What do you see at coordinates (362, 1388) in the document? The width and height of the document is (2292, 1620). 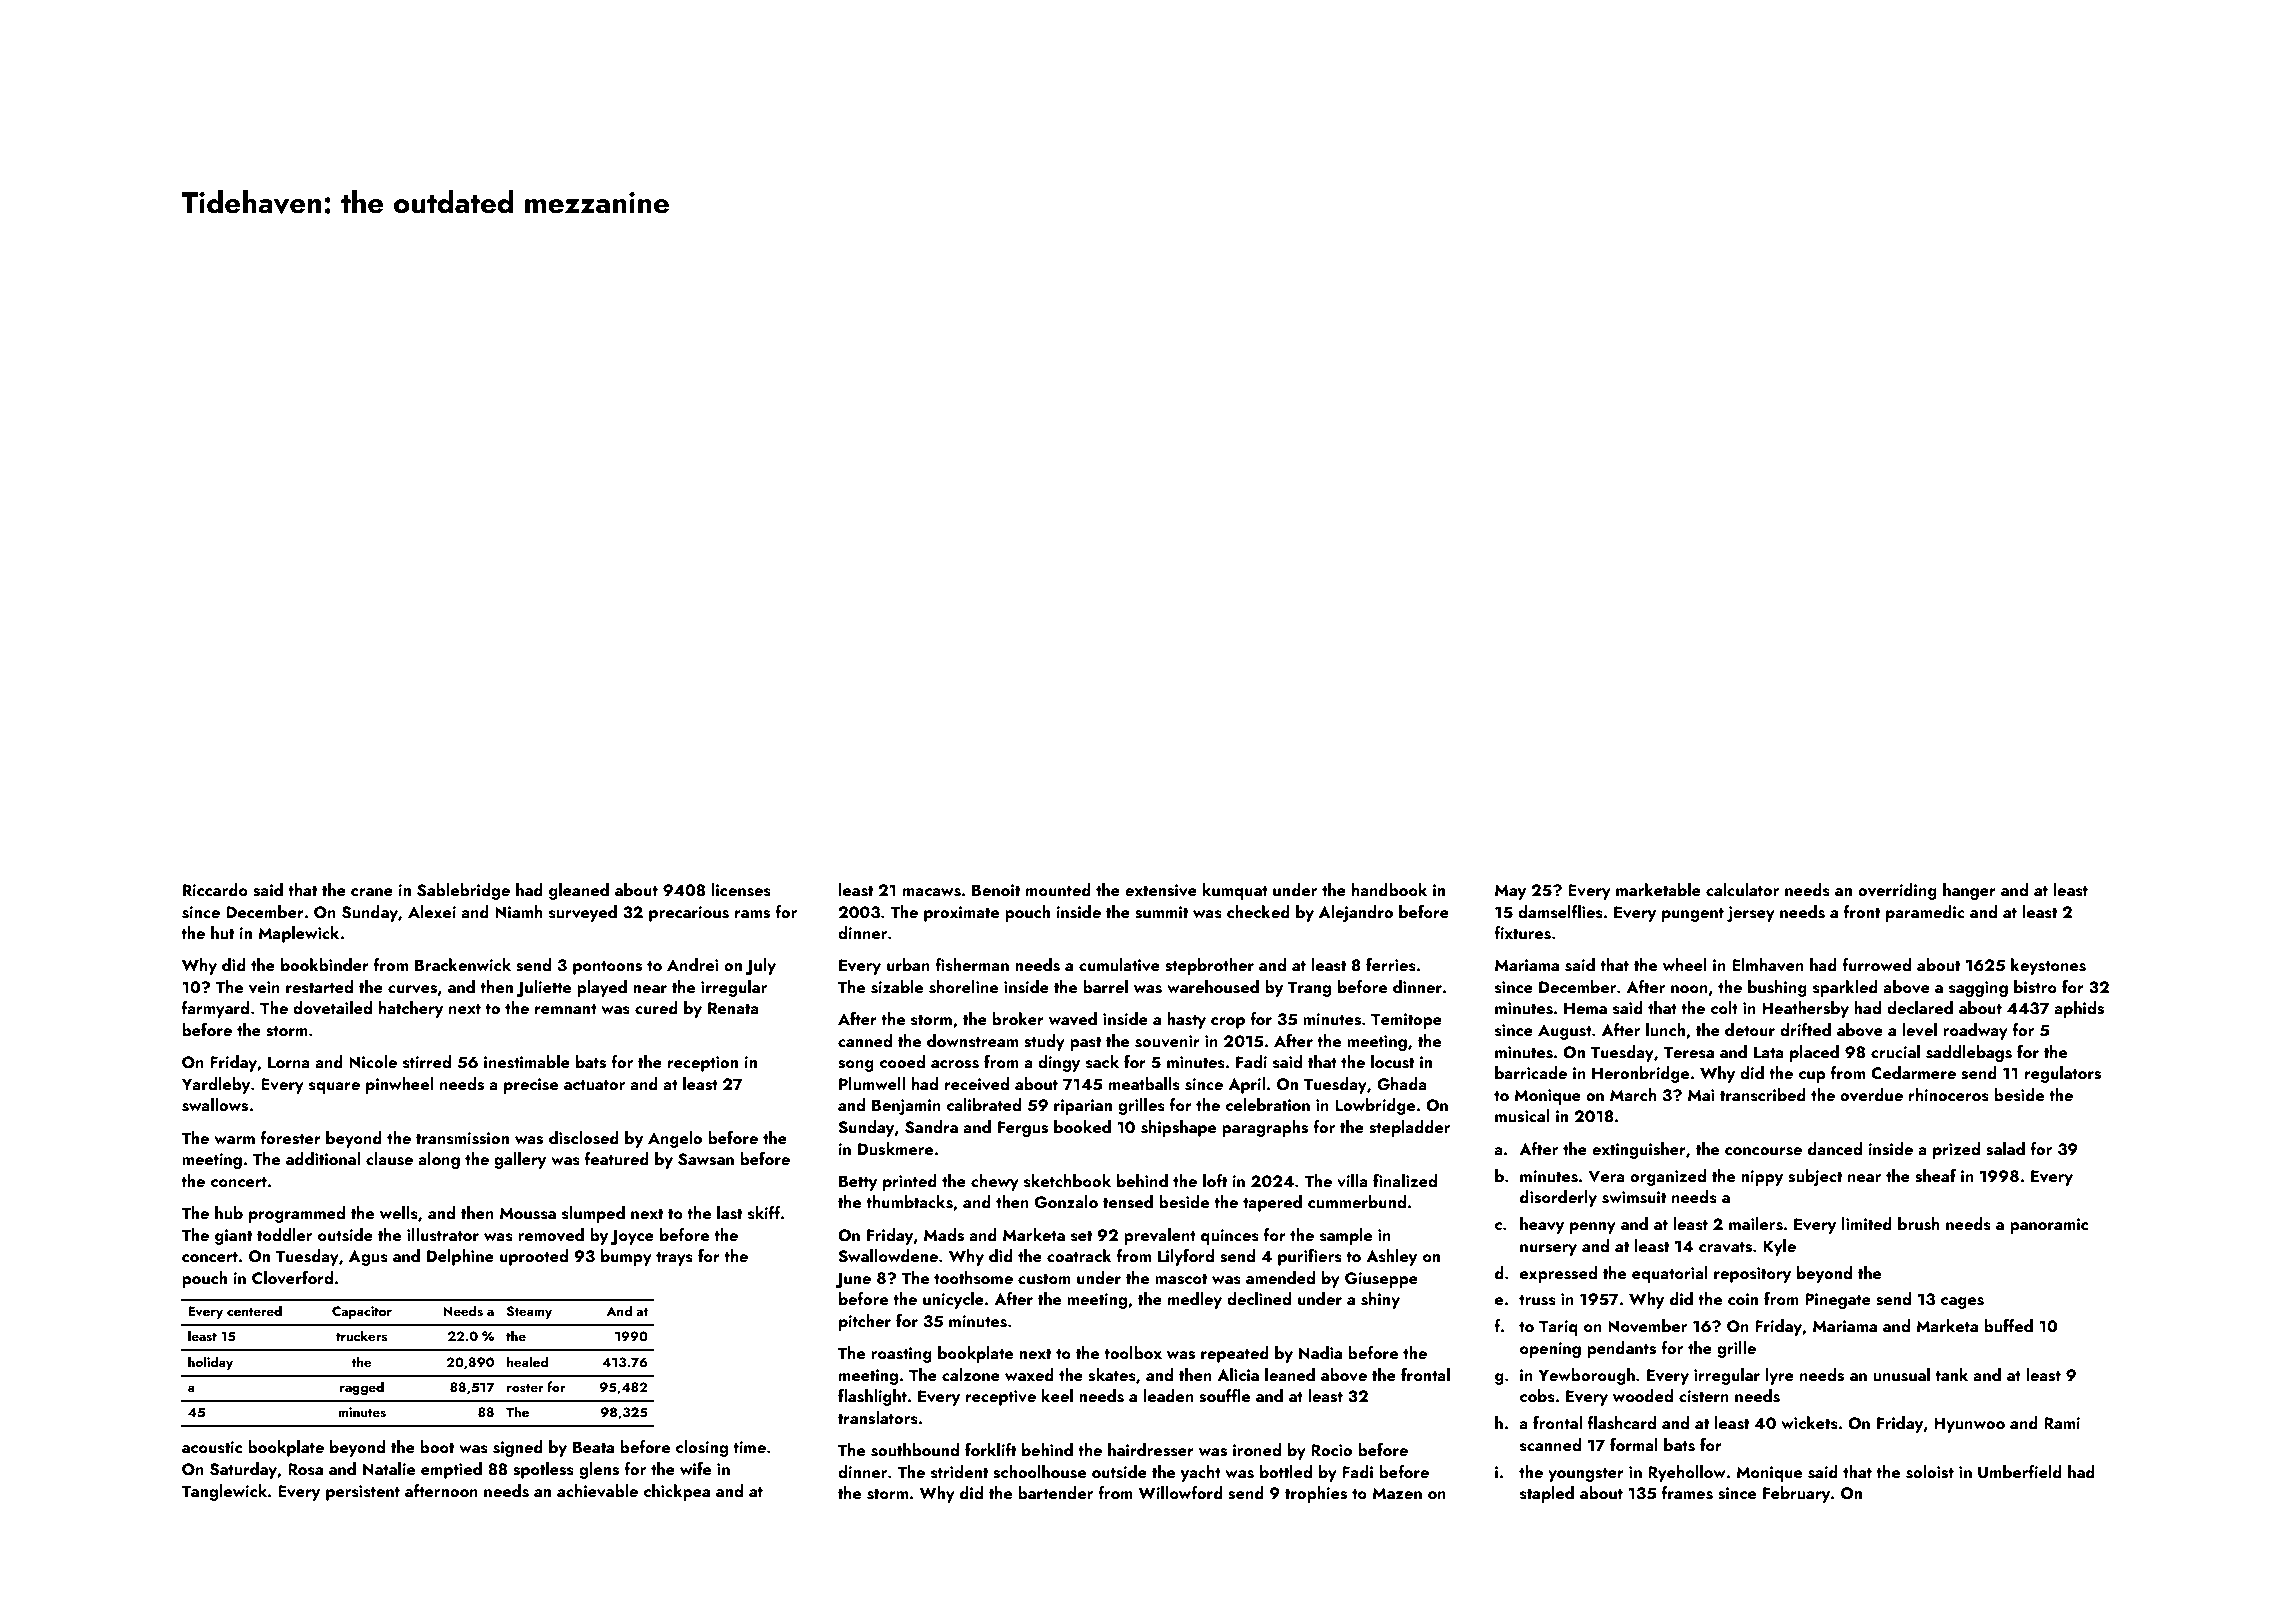 I see `ragged` at bounding box center [362, 1388].
